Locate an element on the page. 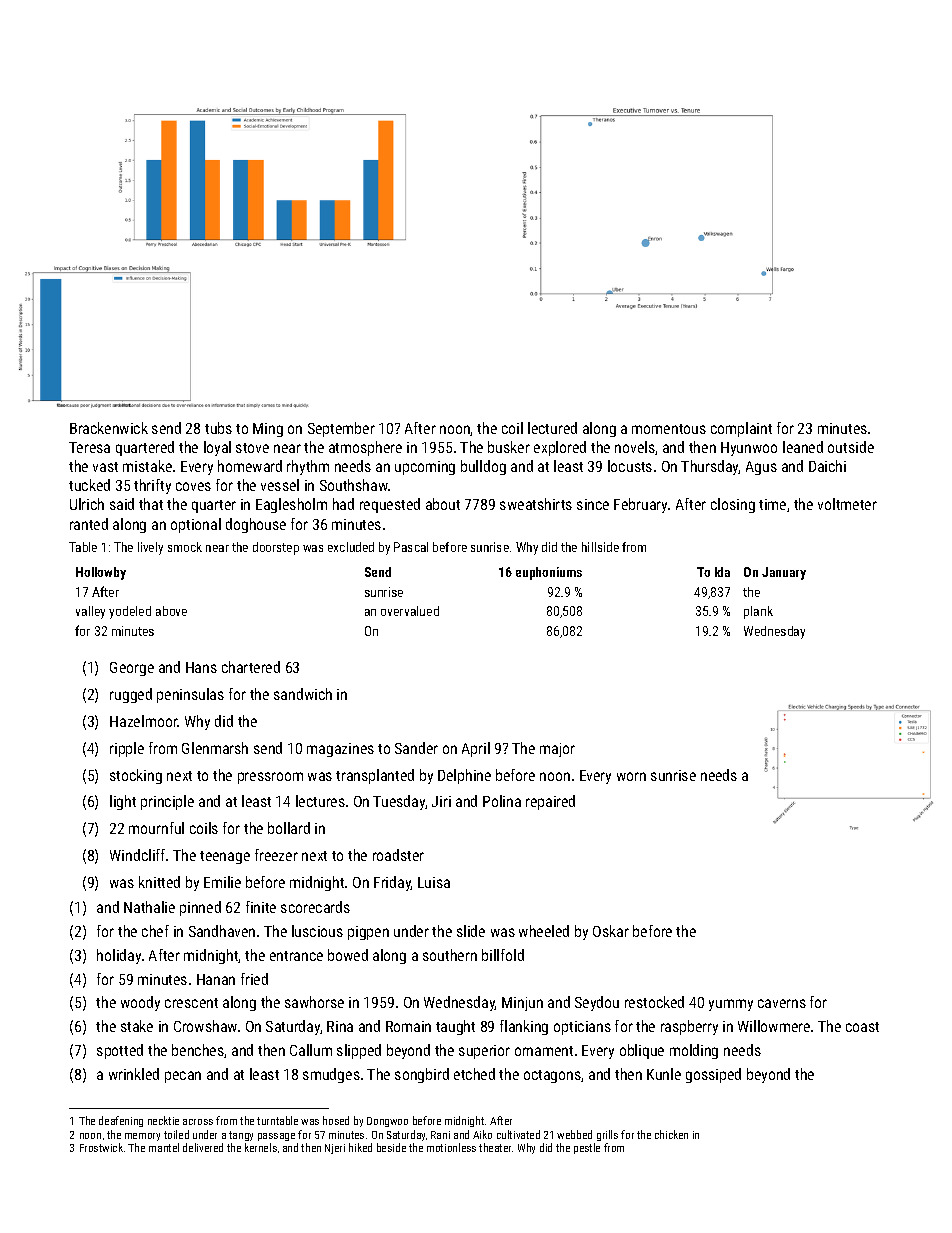 Image resolution: width=952 pixels, height=1233 pixels. plank is located at coordinates (758, 612).
